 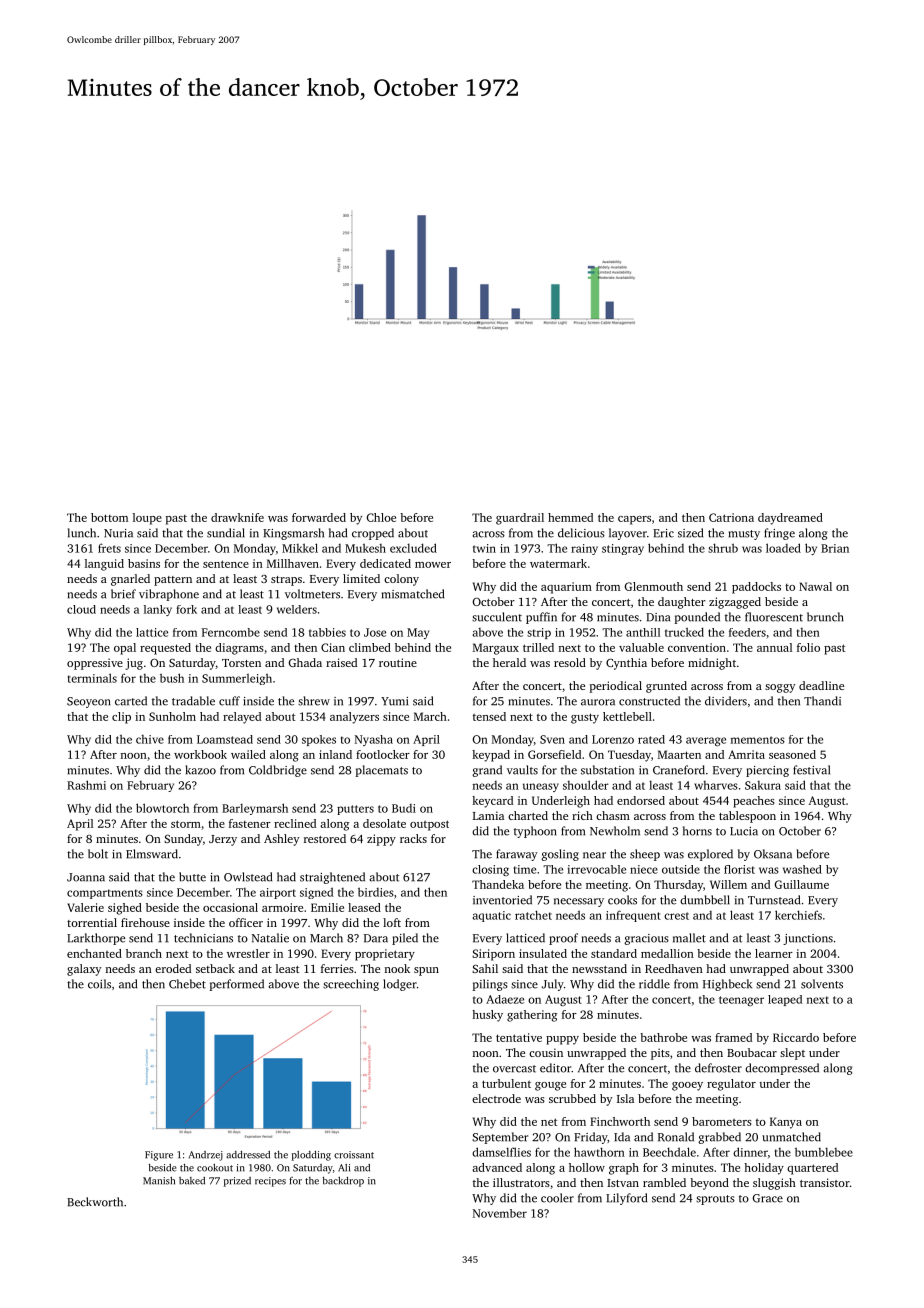 What do you see at coordinates (95, 1202) in the screenshot?
I see `Beckworth` at bounding box center [95, 1202].
